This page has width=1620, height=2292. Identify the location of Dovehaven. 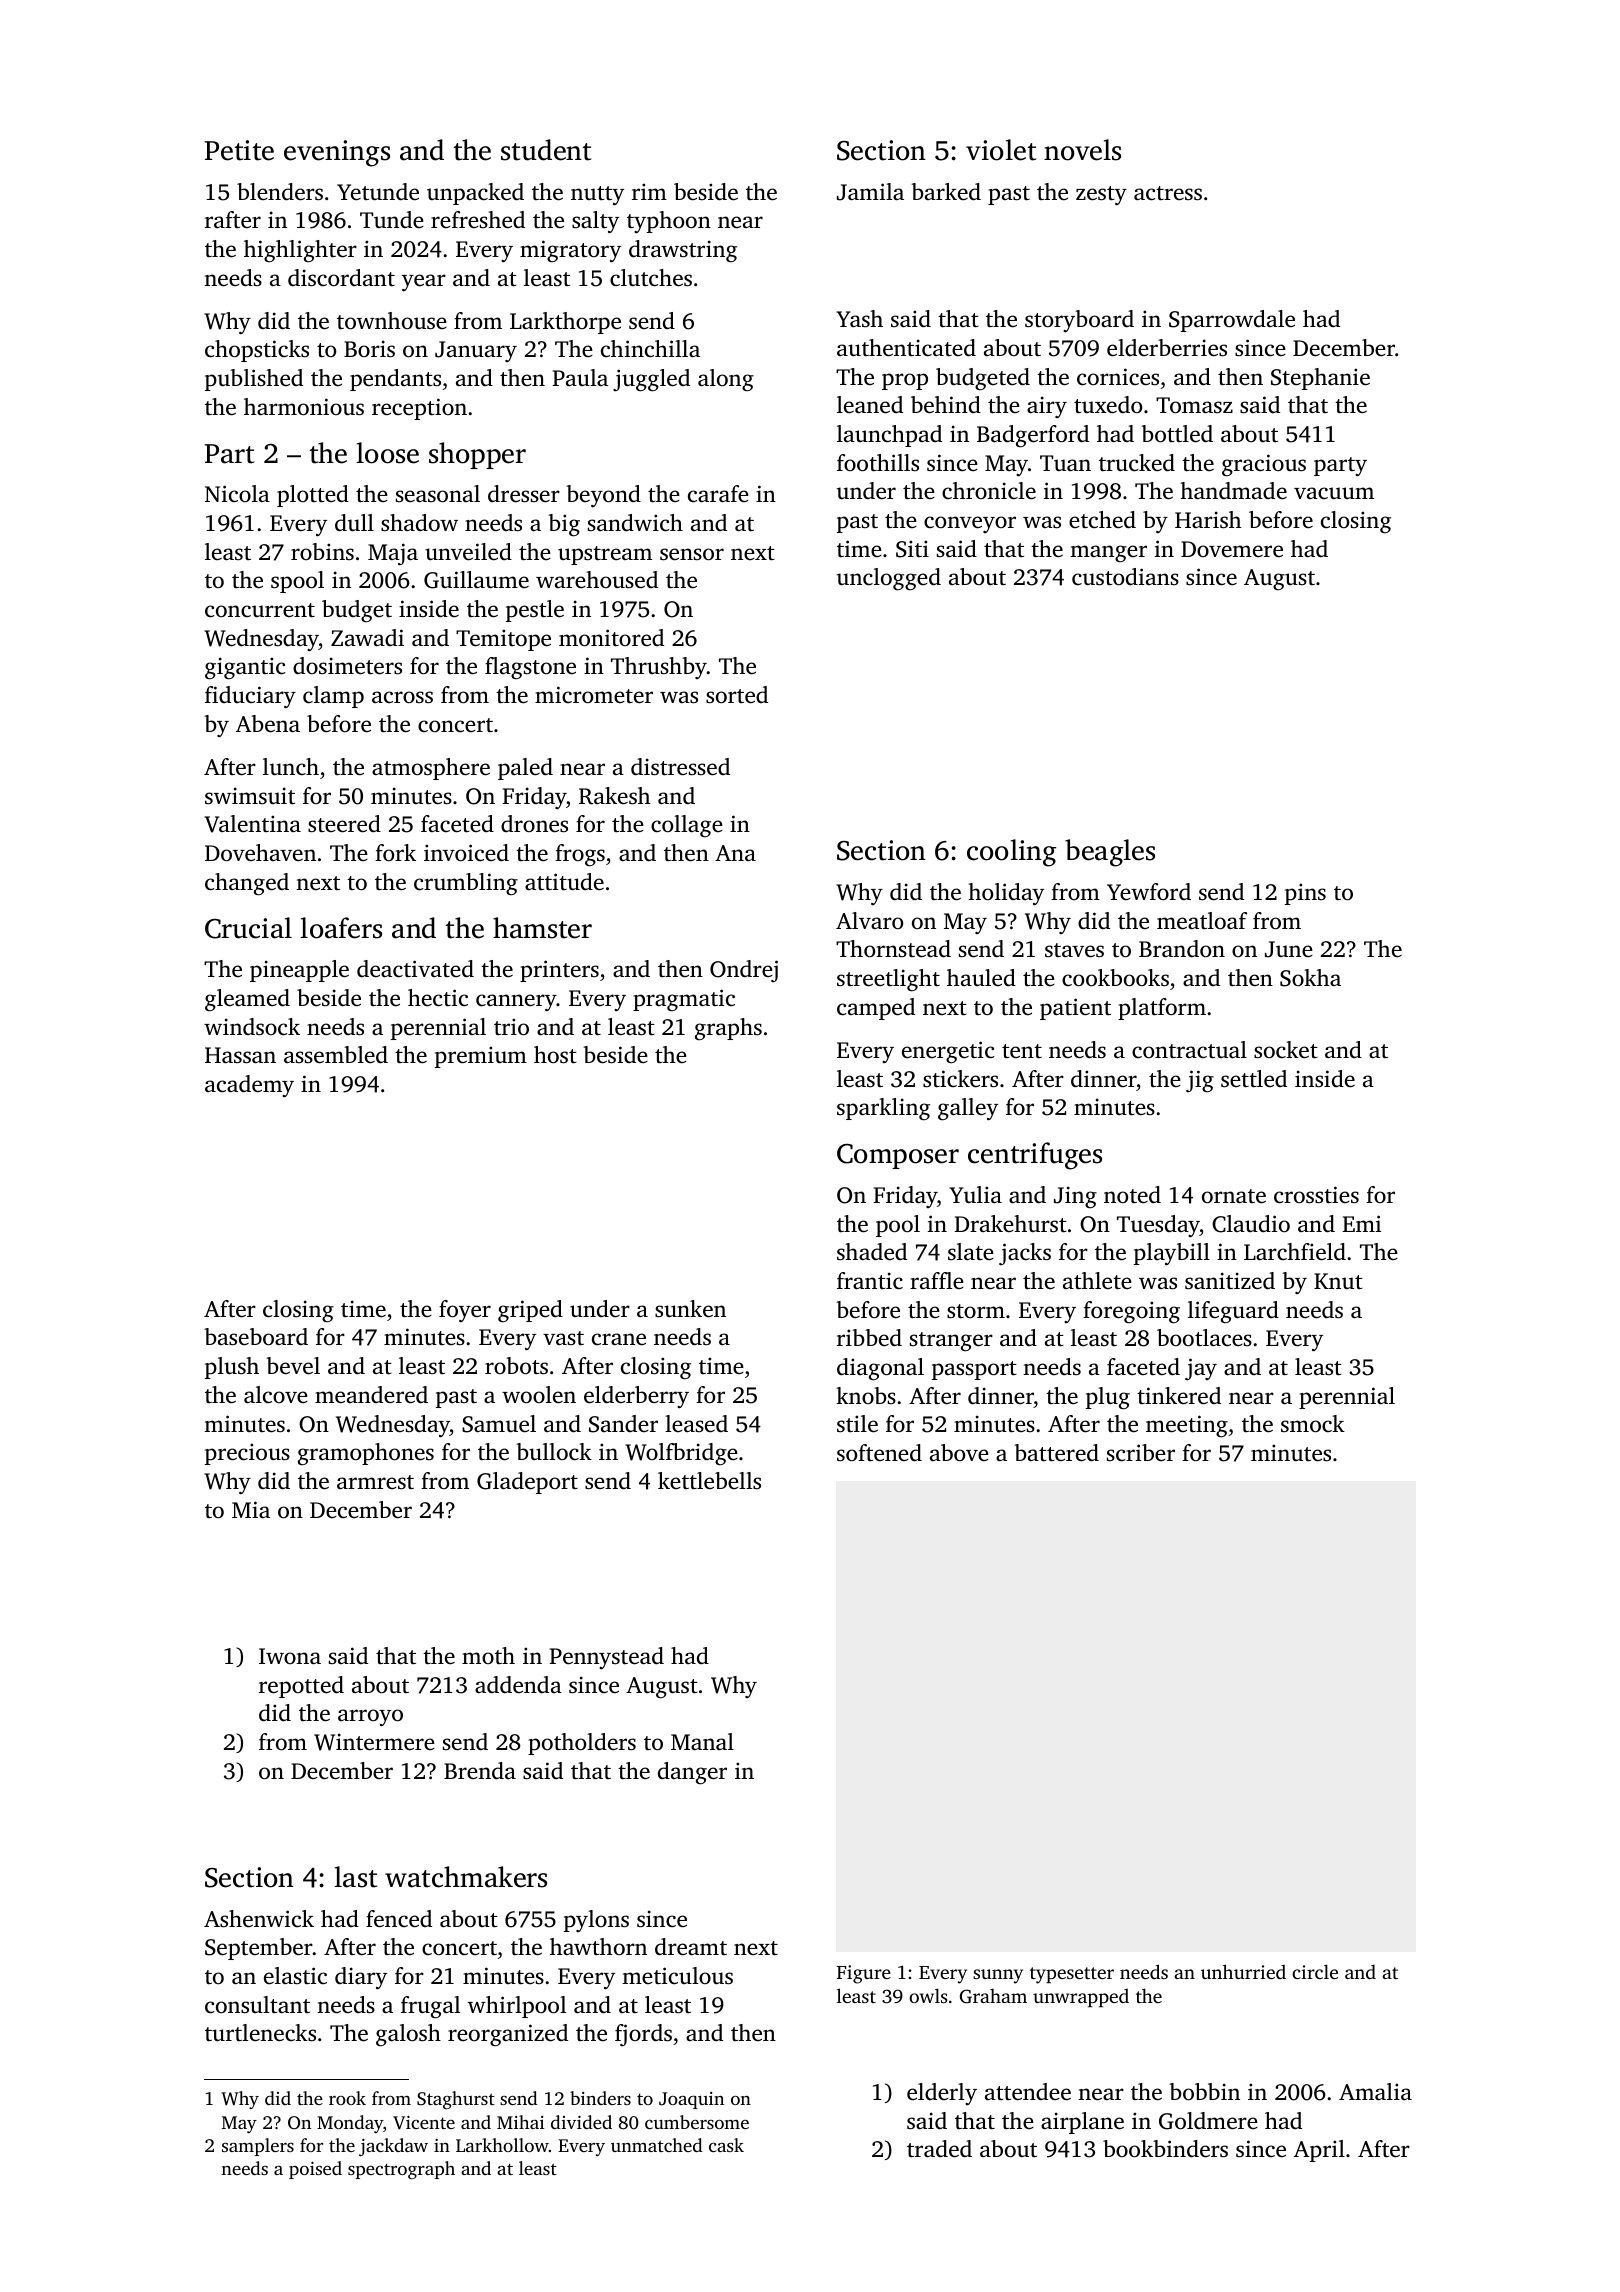
(260, 853).
